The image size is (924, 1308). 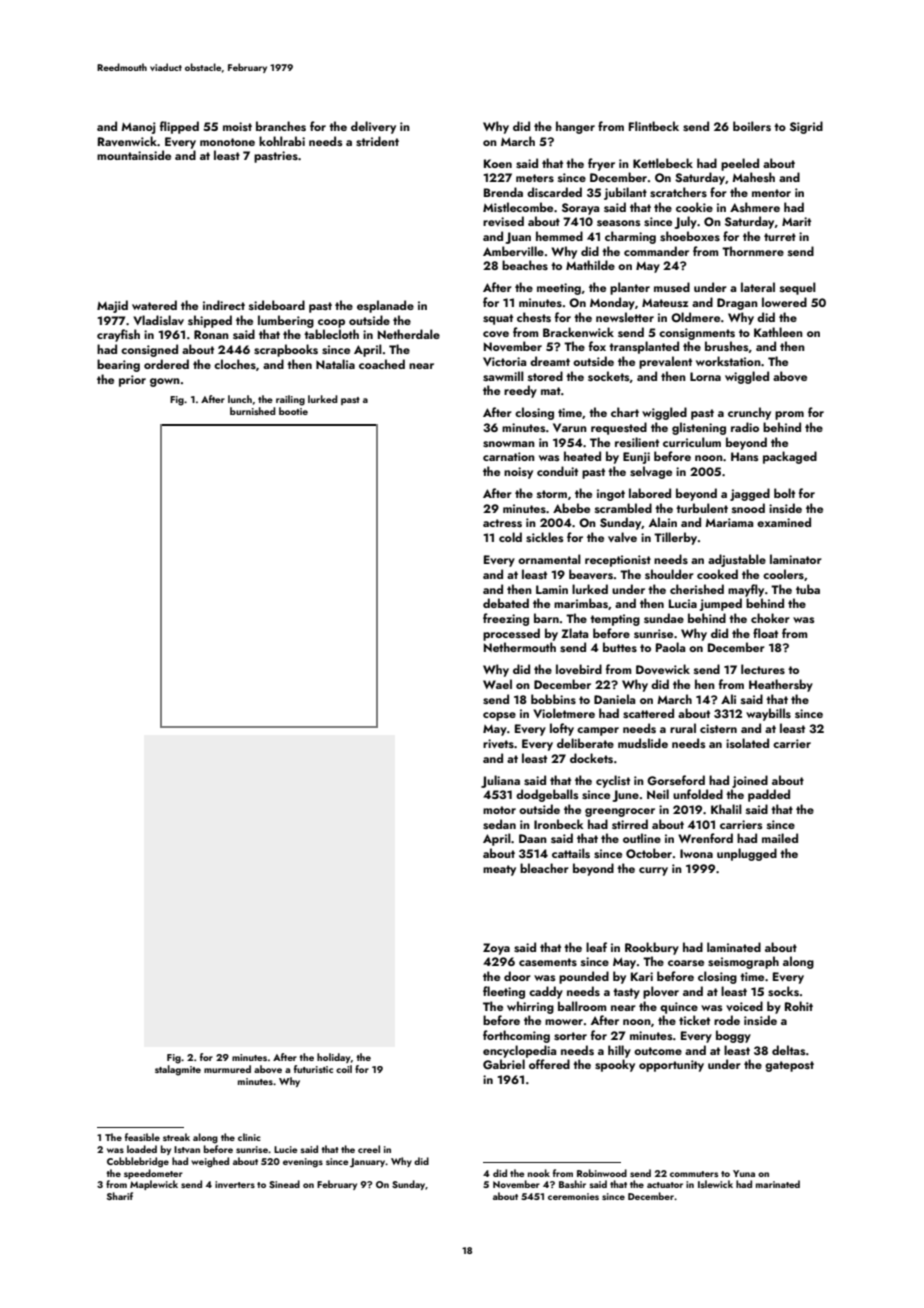 I want to click on watered, so click(x=154, y=305).
